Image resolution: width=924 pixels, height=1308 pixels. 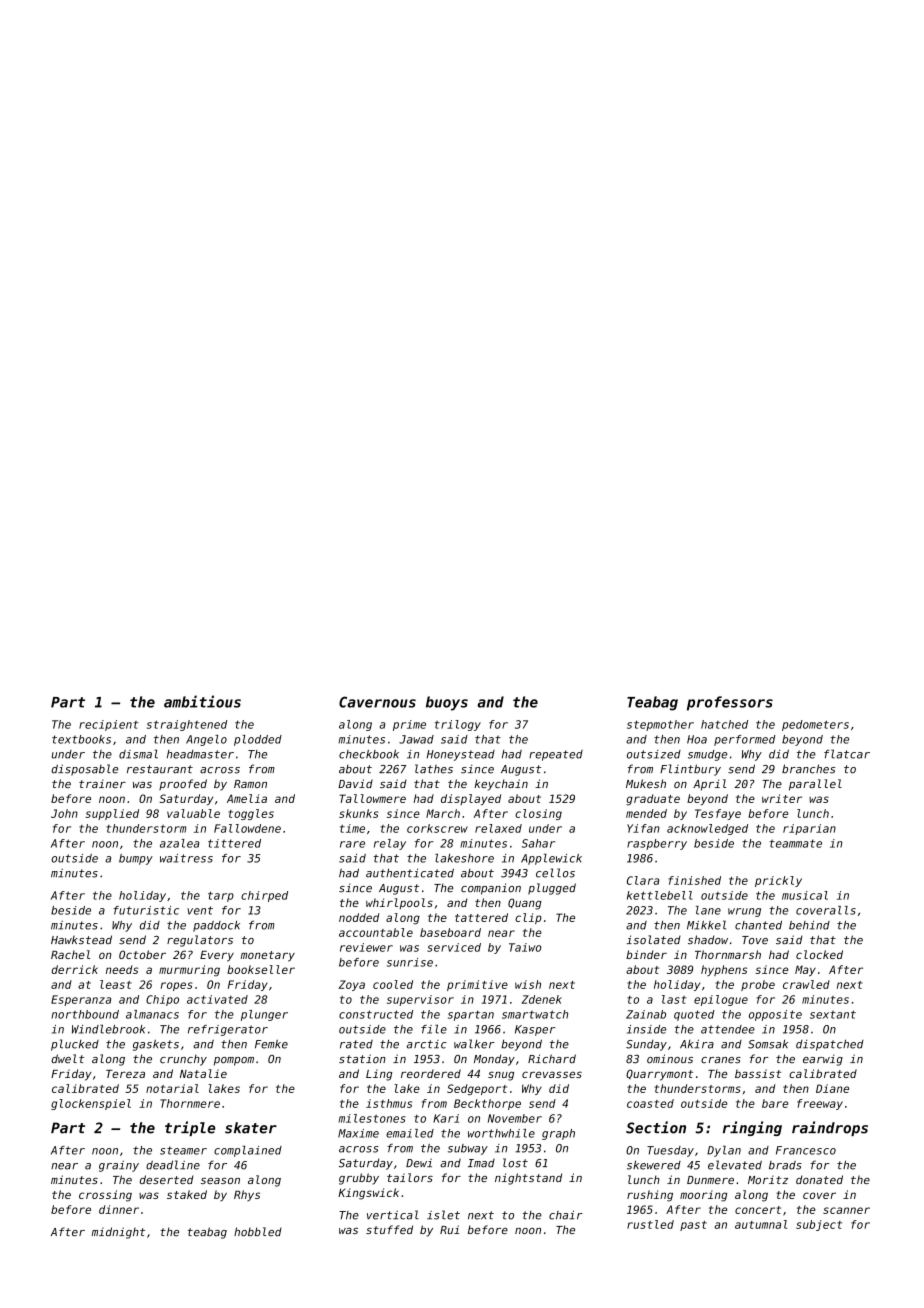 I want to click on stepmother, so click(x=660, y=725).
